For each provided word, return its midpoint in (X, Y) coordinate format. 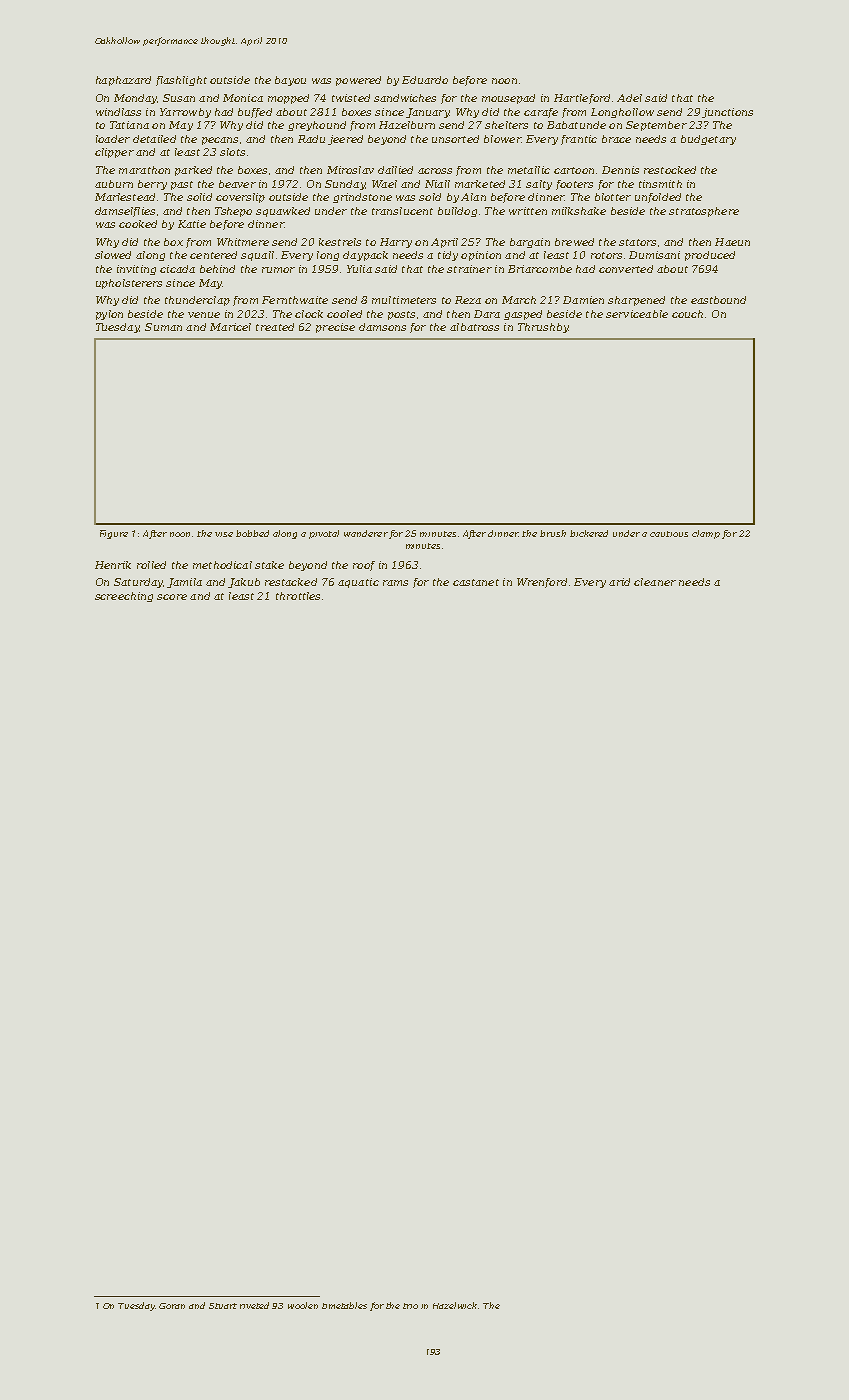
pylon (109, 315)
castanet (476, 582)
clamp (706, 534)
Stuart (223, 1306)
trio (410, 1306)
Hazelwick (456, 1305)
